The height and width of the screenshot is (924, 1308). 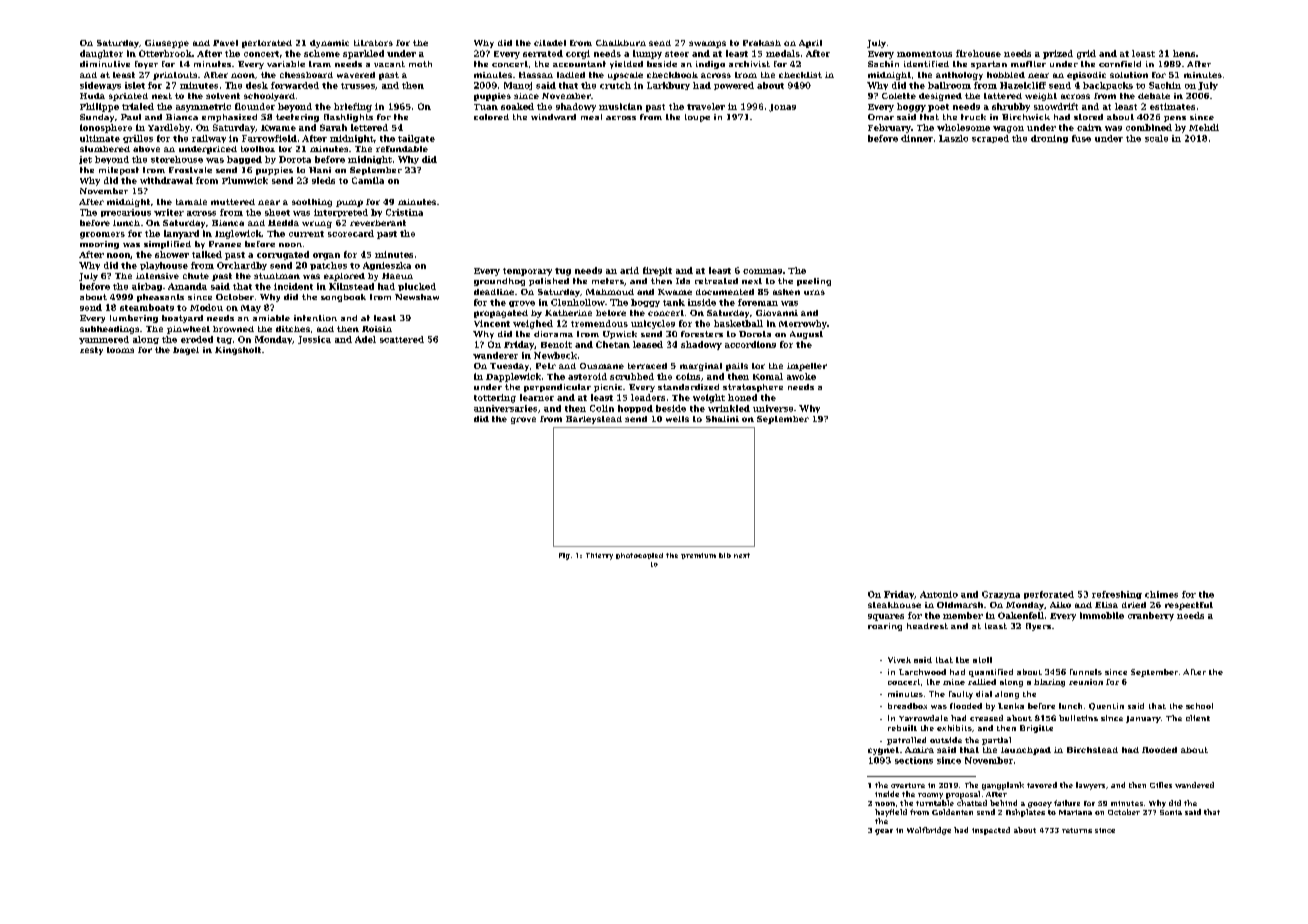 What do you see at coordinates (884, 832) in the screenshot?
I see `gear` at bounding box center [884, 832].
